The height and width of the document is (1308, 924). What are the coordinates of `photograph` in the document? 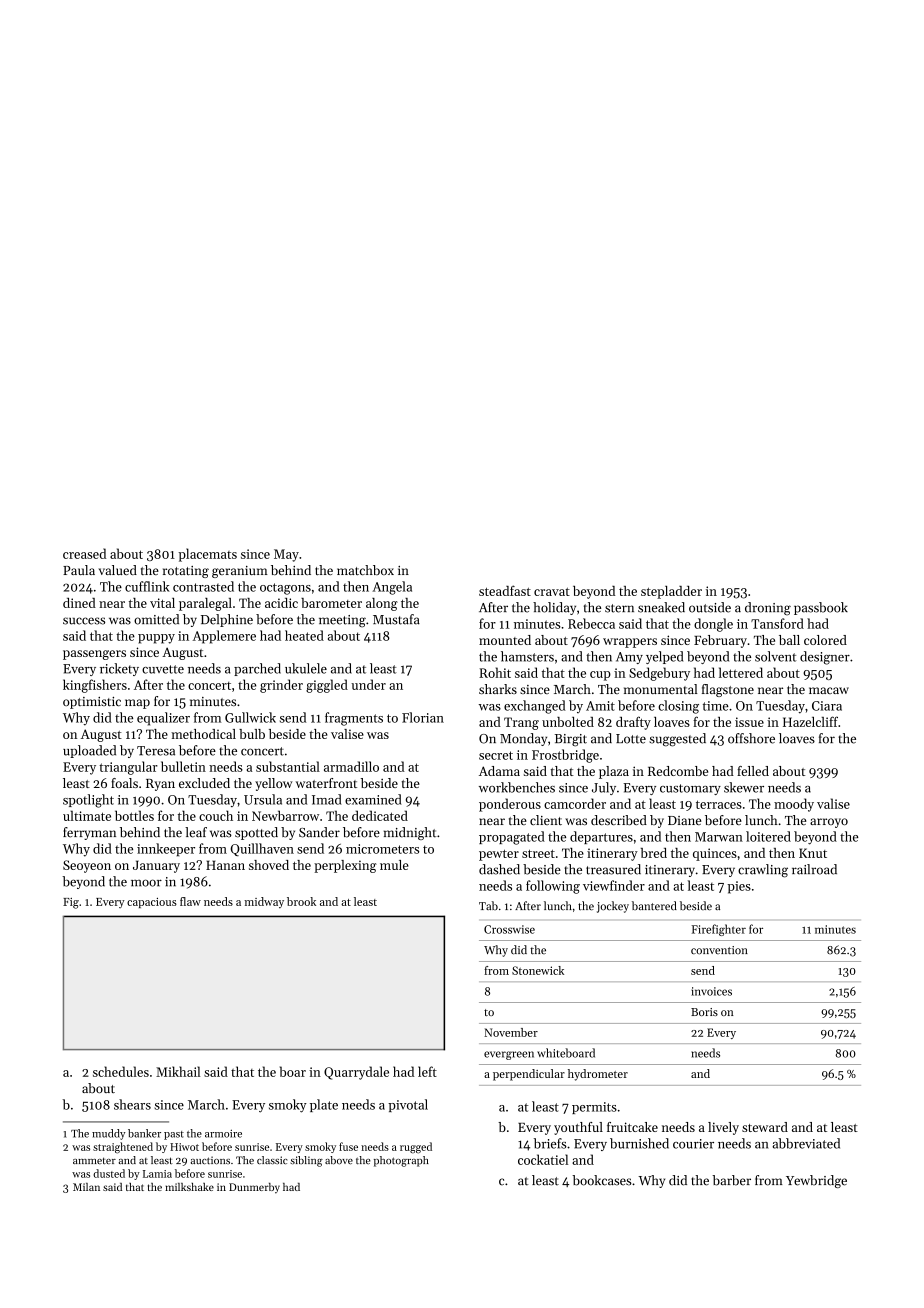 It's located at (401, 1161).
